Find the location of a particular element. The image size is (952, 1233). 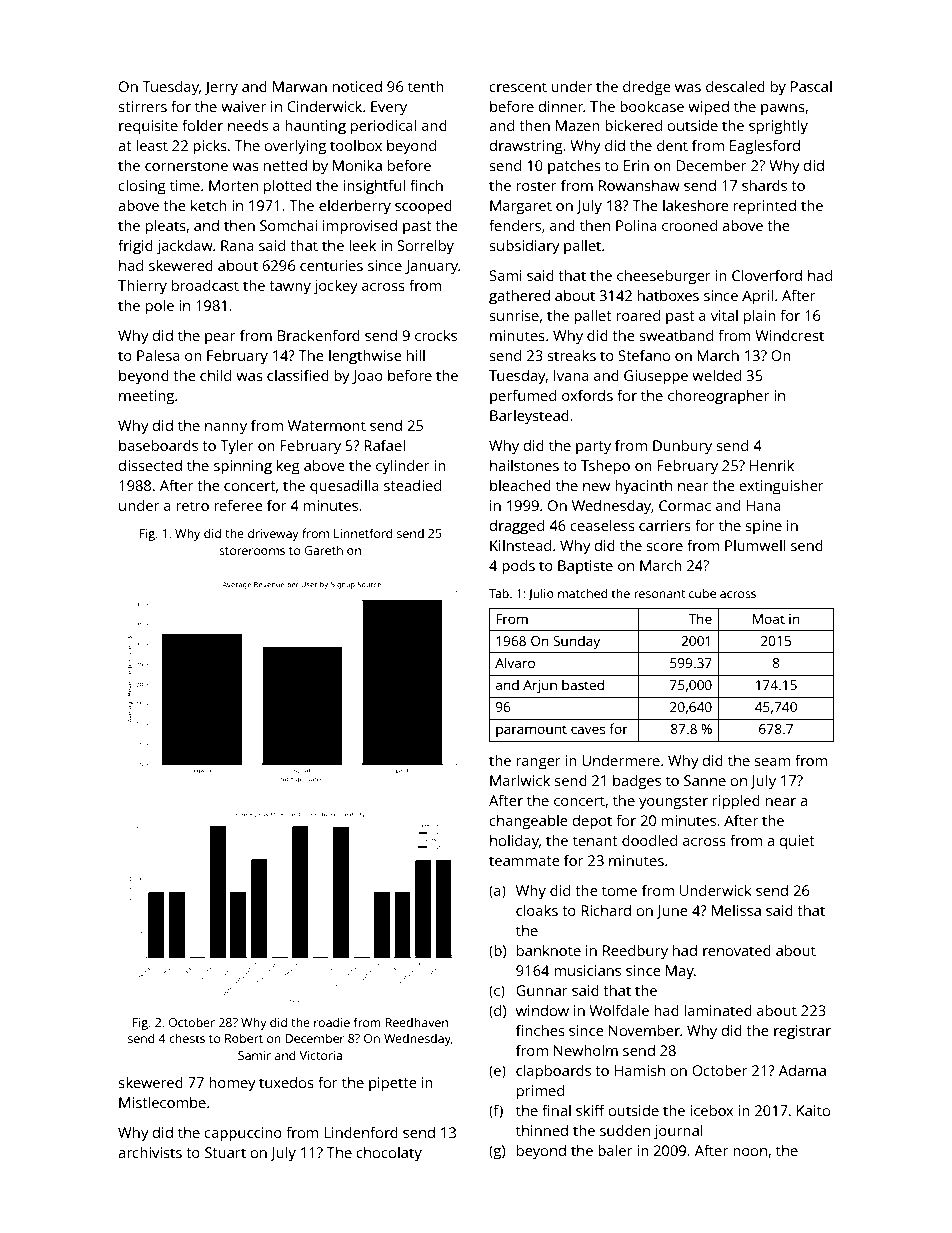

roadie is located at coordinates (332, 1022).
